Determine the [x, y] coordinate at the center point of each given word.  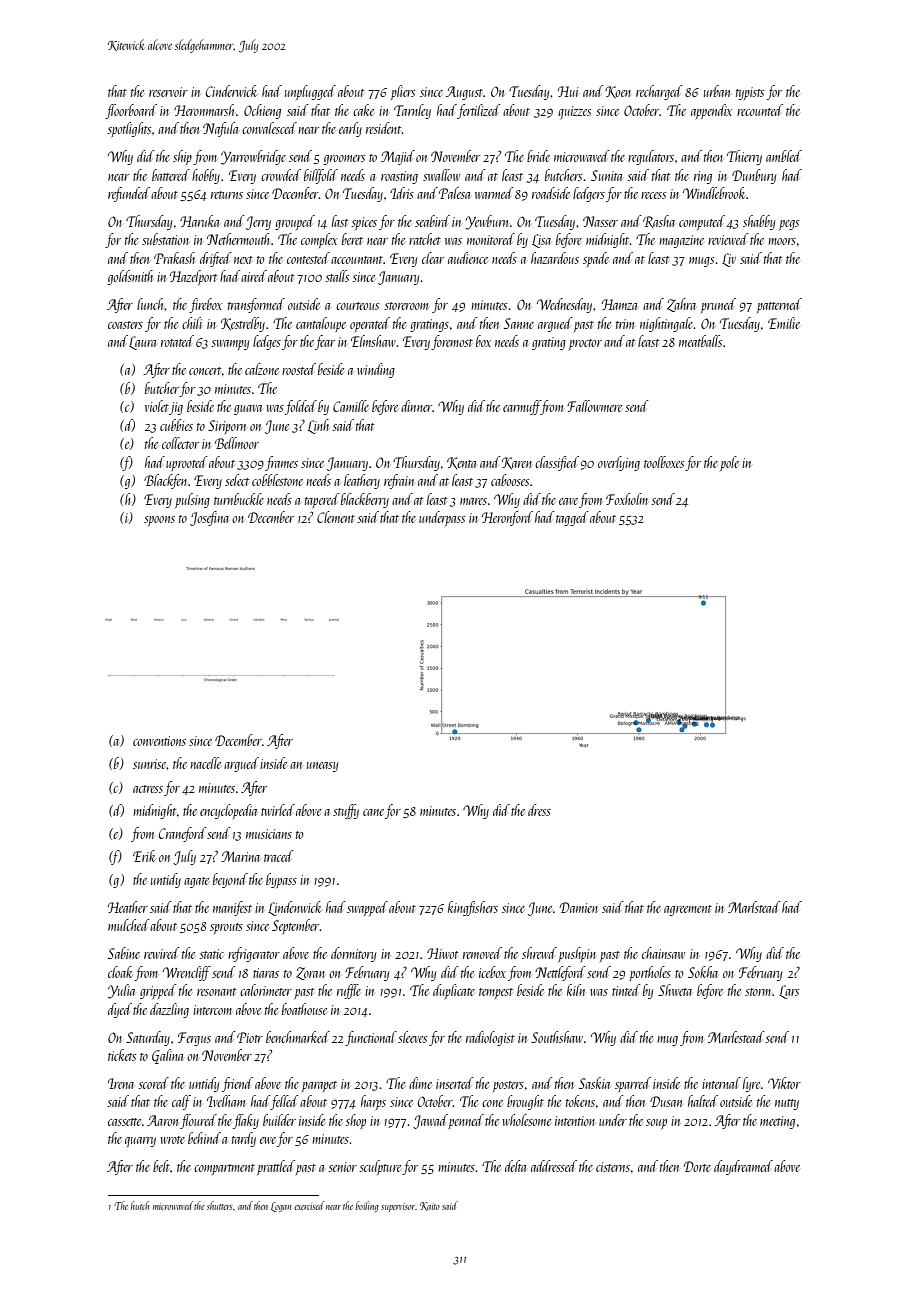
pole [729, 463]
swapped [367, 908]
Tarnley [412, 111]
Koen [618, 92]
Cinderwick [231, 91]
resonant [216, 992]
